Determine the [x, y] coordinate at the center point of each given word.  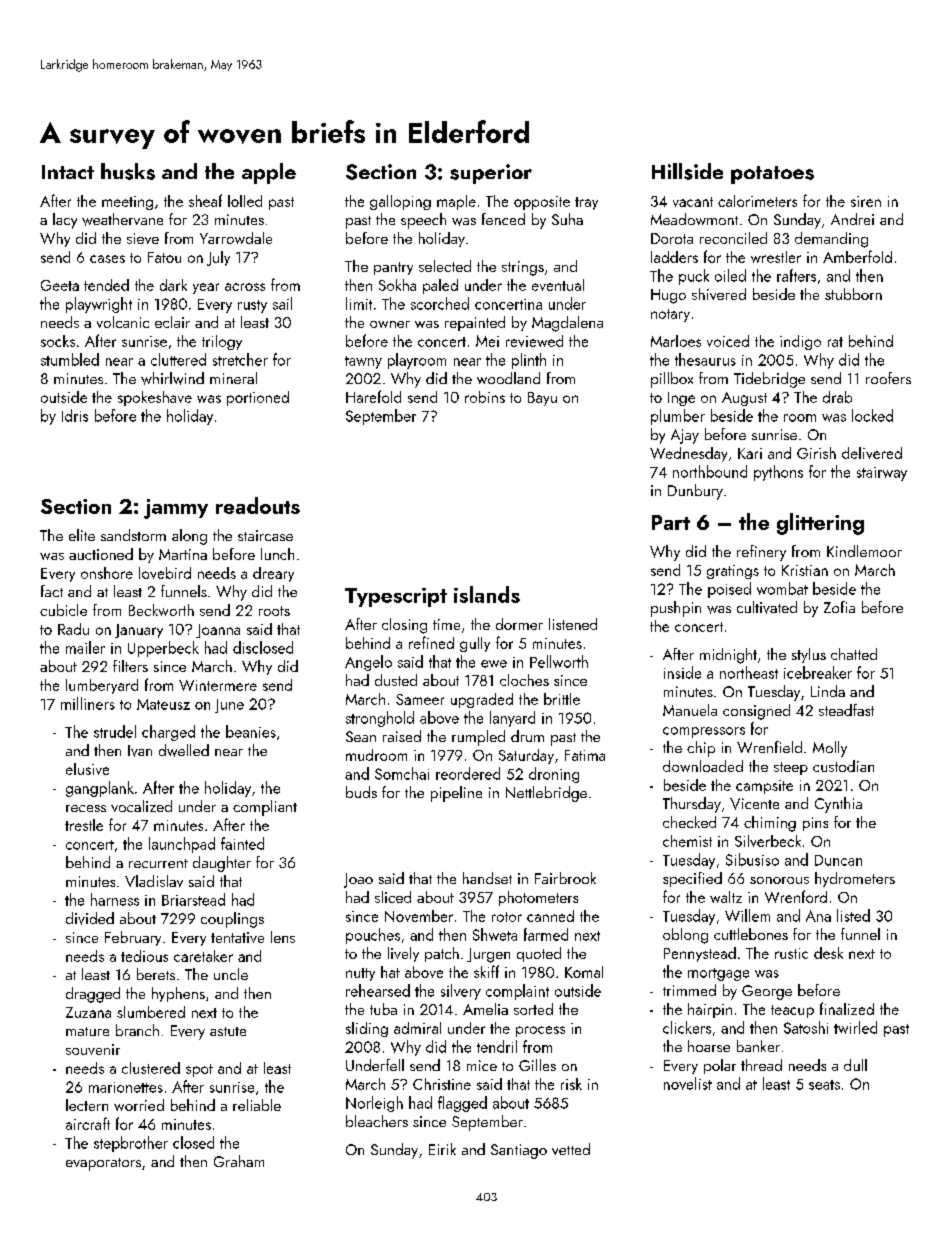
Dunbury [695, 492]
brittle [562, 699]
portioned [258, 398]
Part [671, 522]
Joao [358, 880]
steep [791, 768]
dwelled [184, 750]
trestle [84, 825]
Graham [239, 1161]
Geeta [60, 285]
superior [491, 174]
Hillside [687, 171]
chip [701, 749]
